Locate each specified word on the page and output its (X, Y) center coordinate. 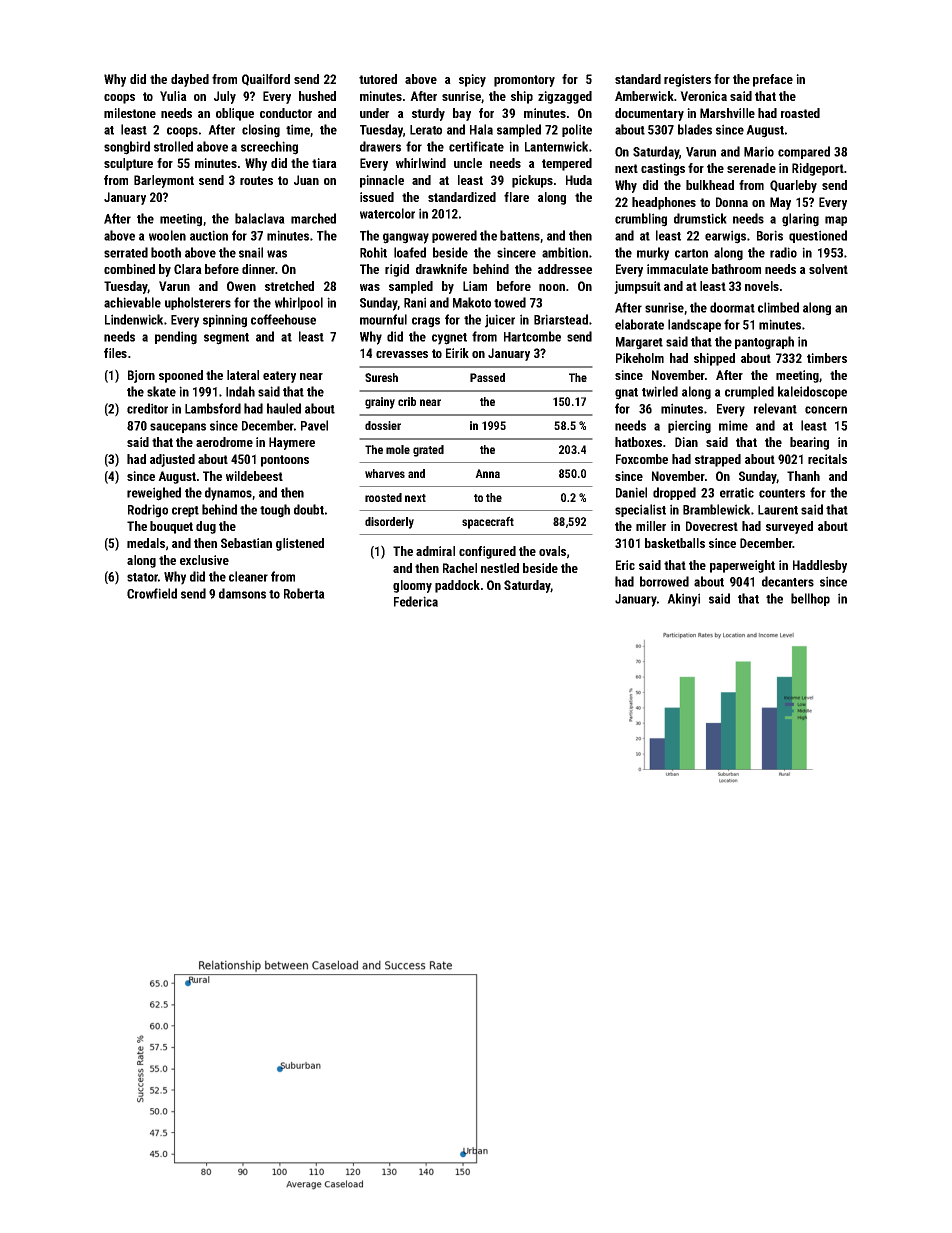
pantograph (764, 343)
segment (226, 339)
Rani (415, 302)
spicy (472, 80)
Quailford (266, 80)
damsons (242, 593)
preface (773, 80)
